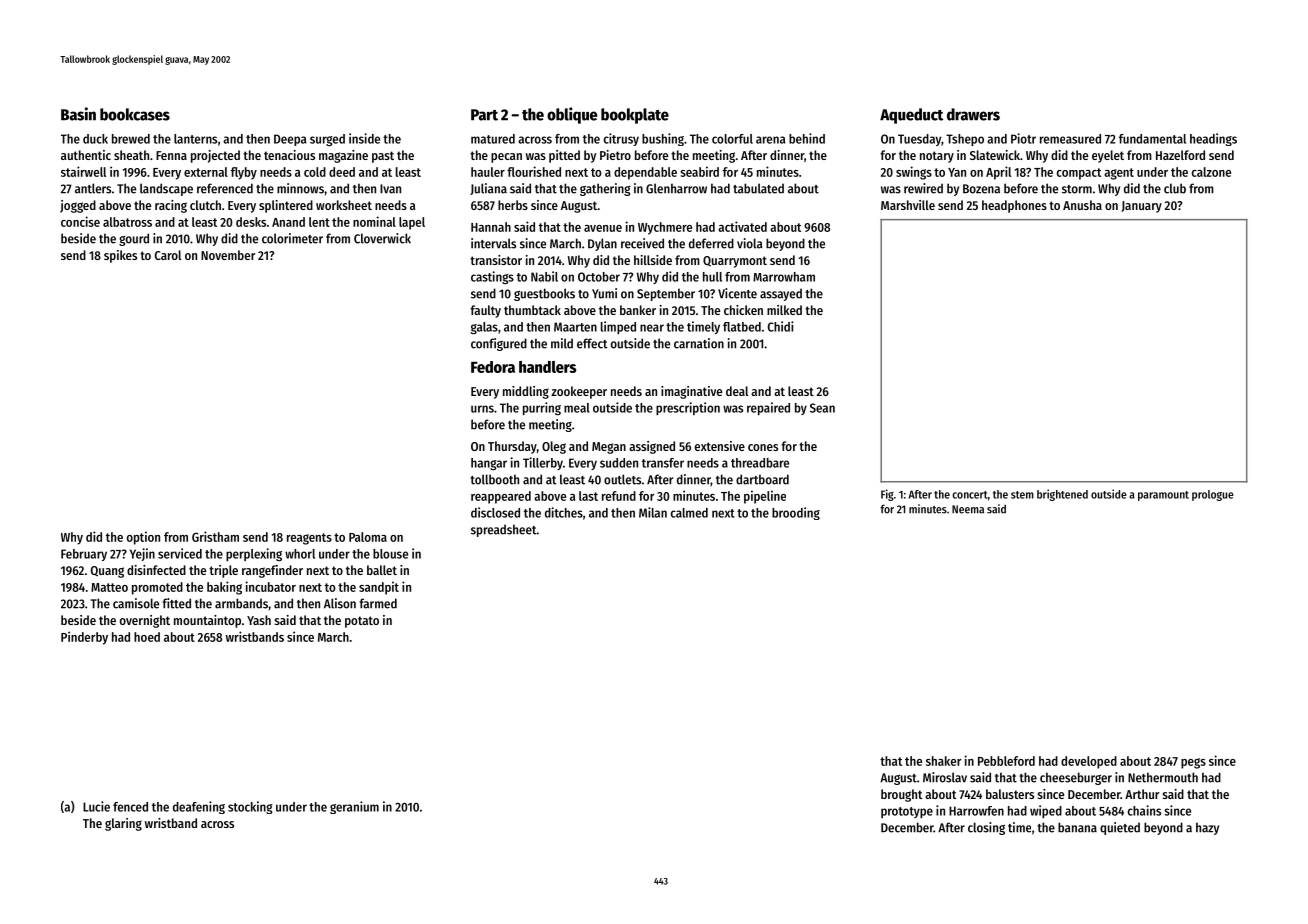 The height and width of the screenshot is (924, 1308). What do you see at coordinates (123, 824) in the screenshot?
I see `glaring` at bounding box center [123, 824].
